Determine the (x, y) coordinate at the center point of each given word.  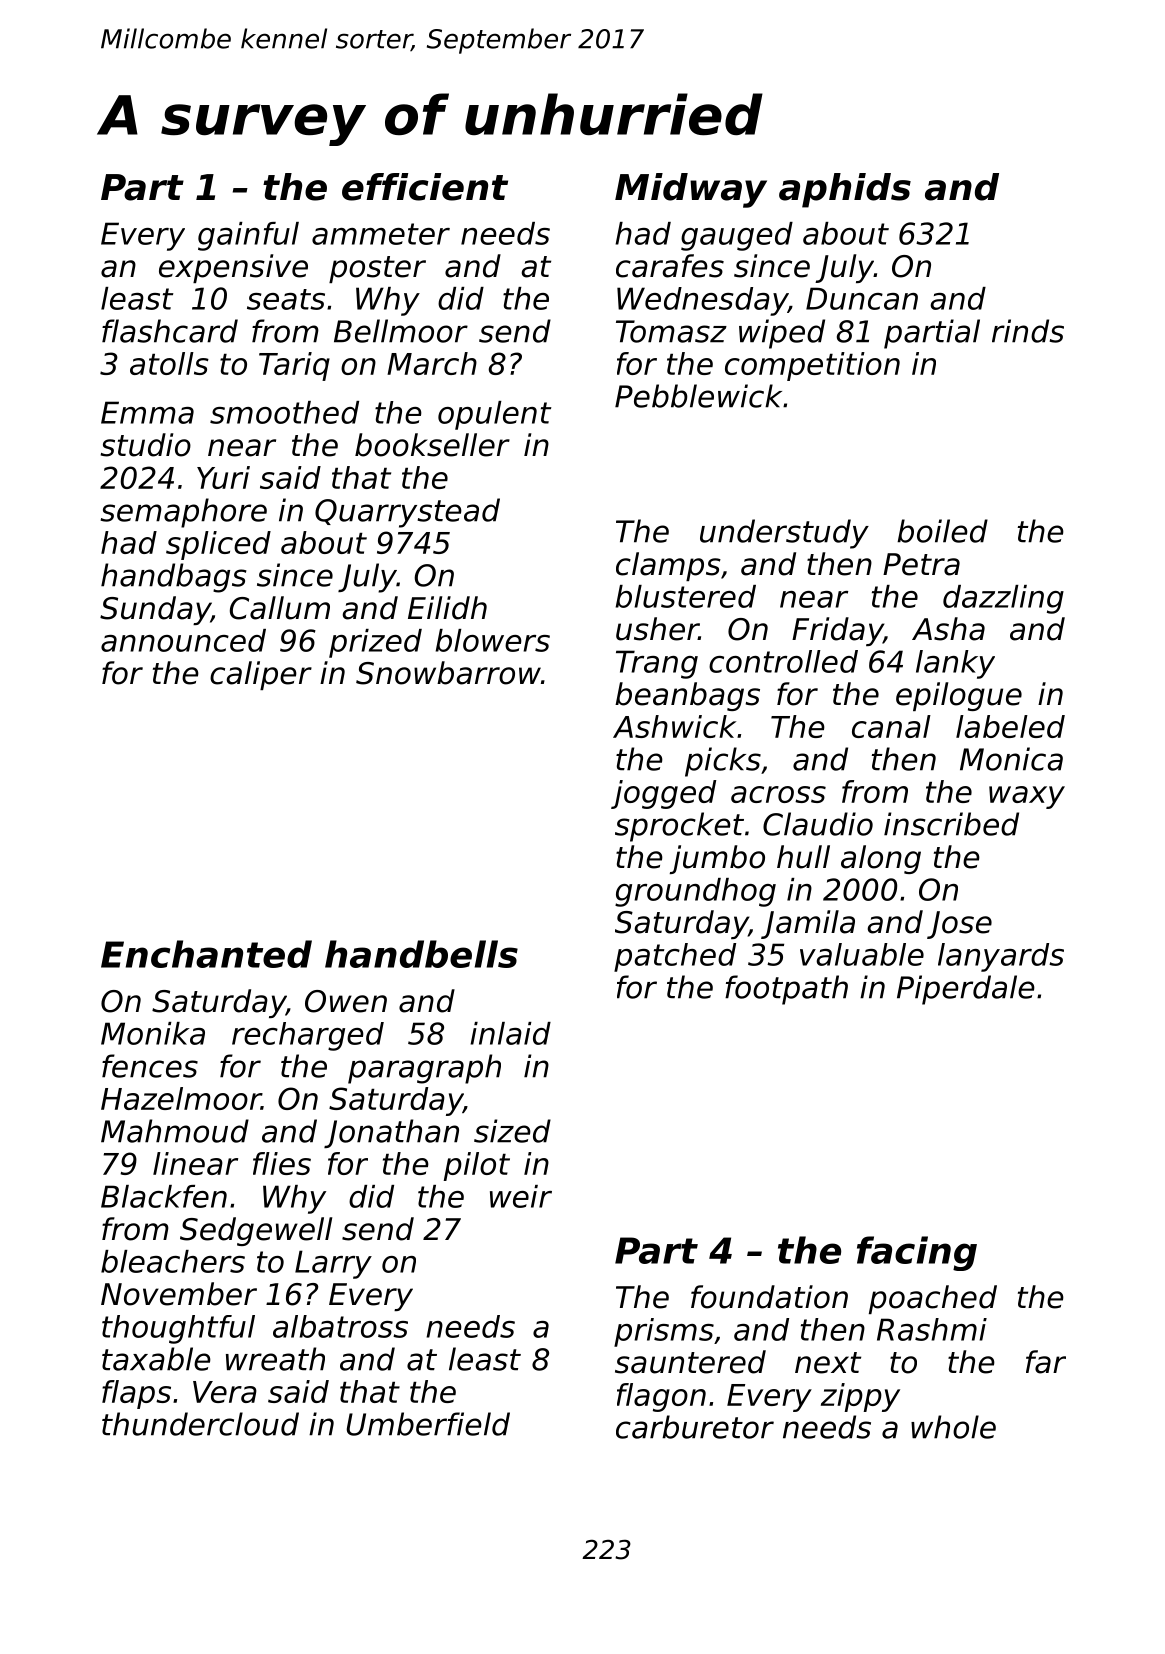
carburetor (695, 1427)
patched (675, 957)
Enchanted (206, 954)
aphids (845, 190)
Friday (837, 631)
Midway (691, 190)
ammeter (381, 234)
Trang (657, 664)
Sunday (155, 610)
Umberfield (428, 1424)
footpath (786, 990)
